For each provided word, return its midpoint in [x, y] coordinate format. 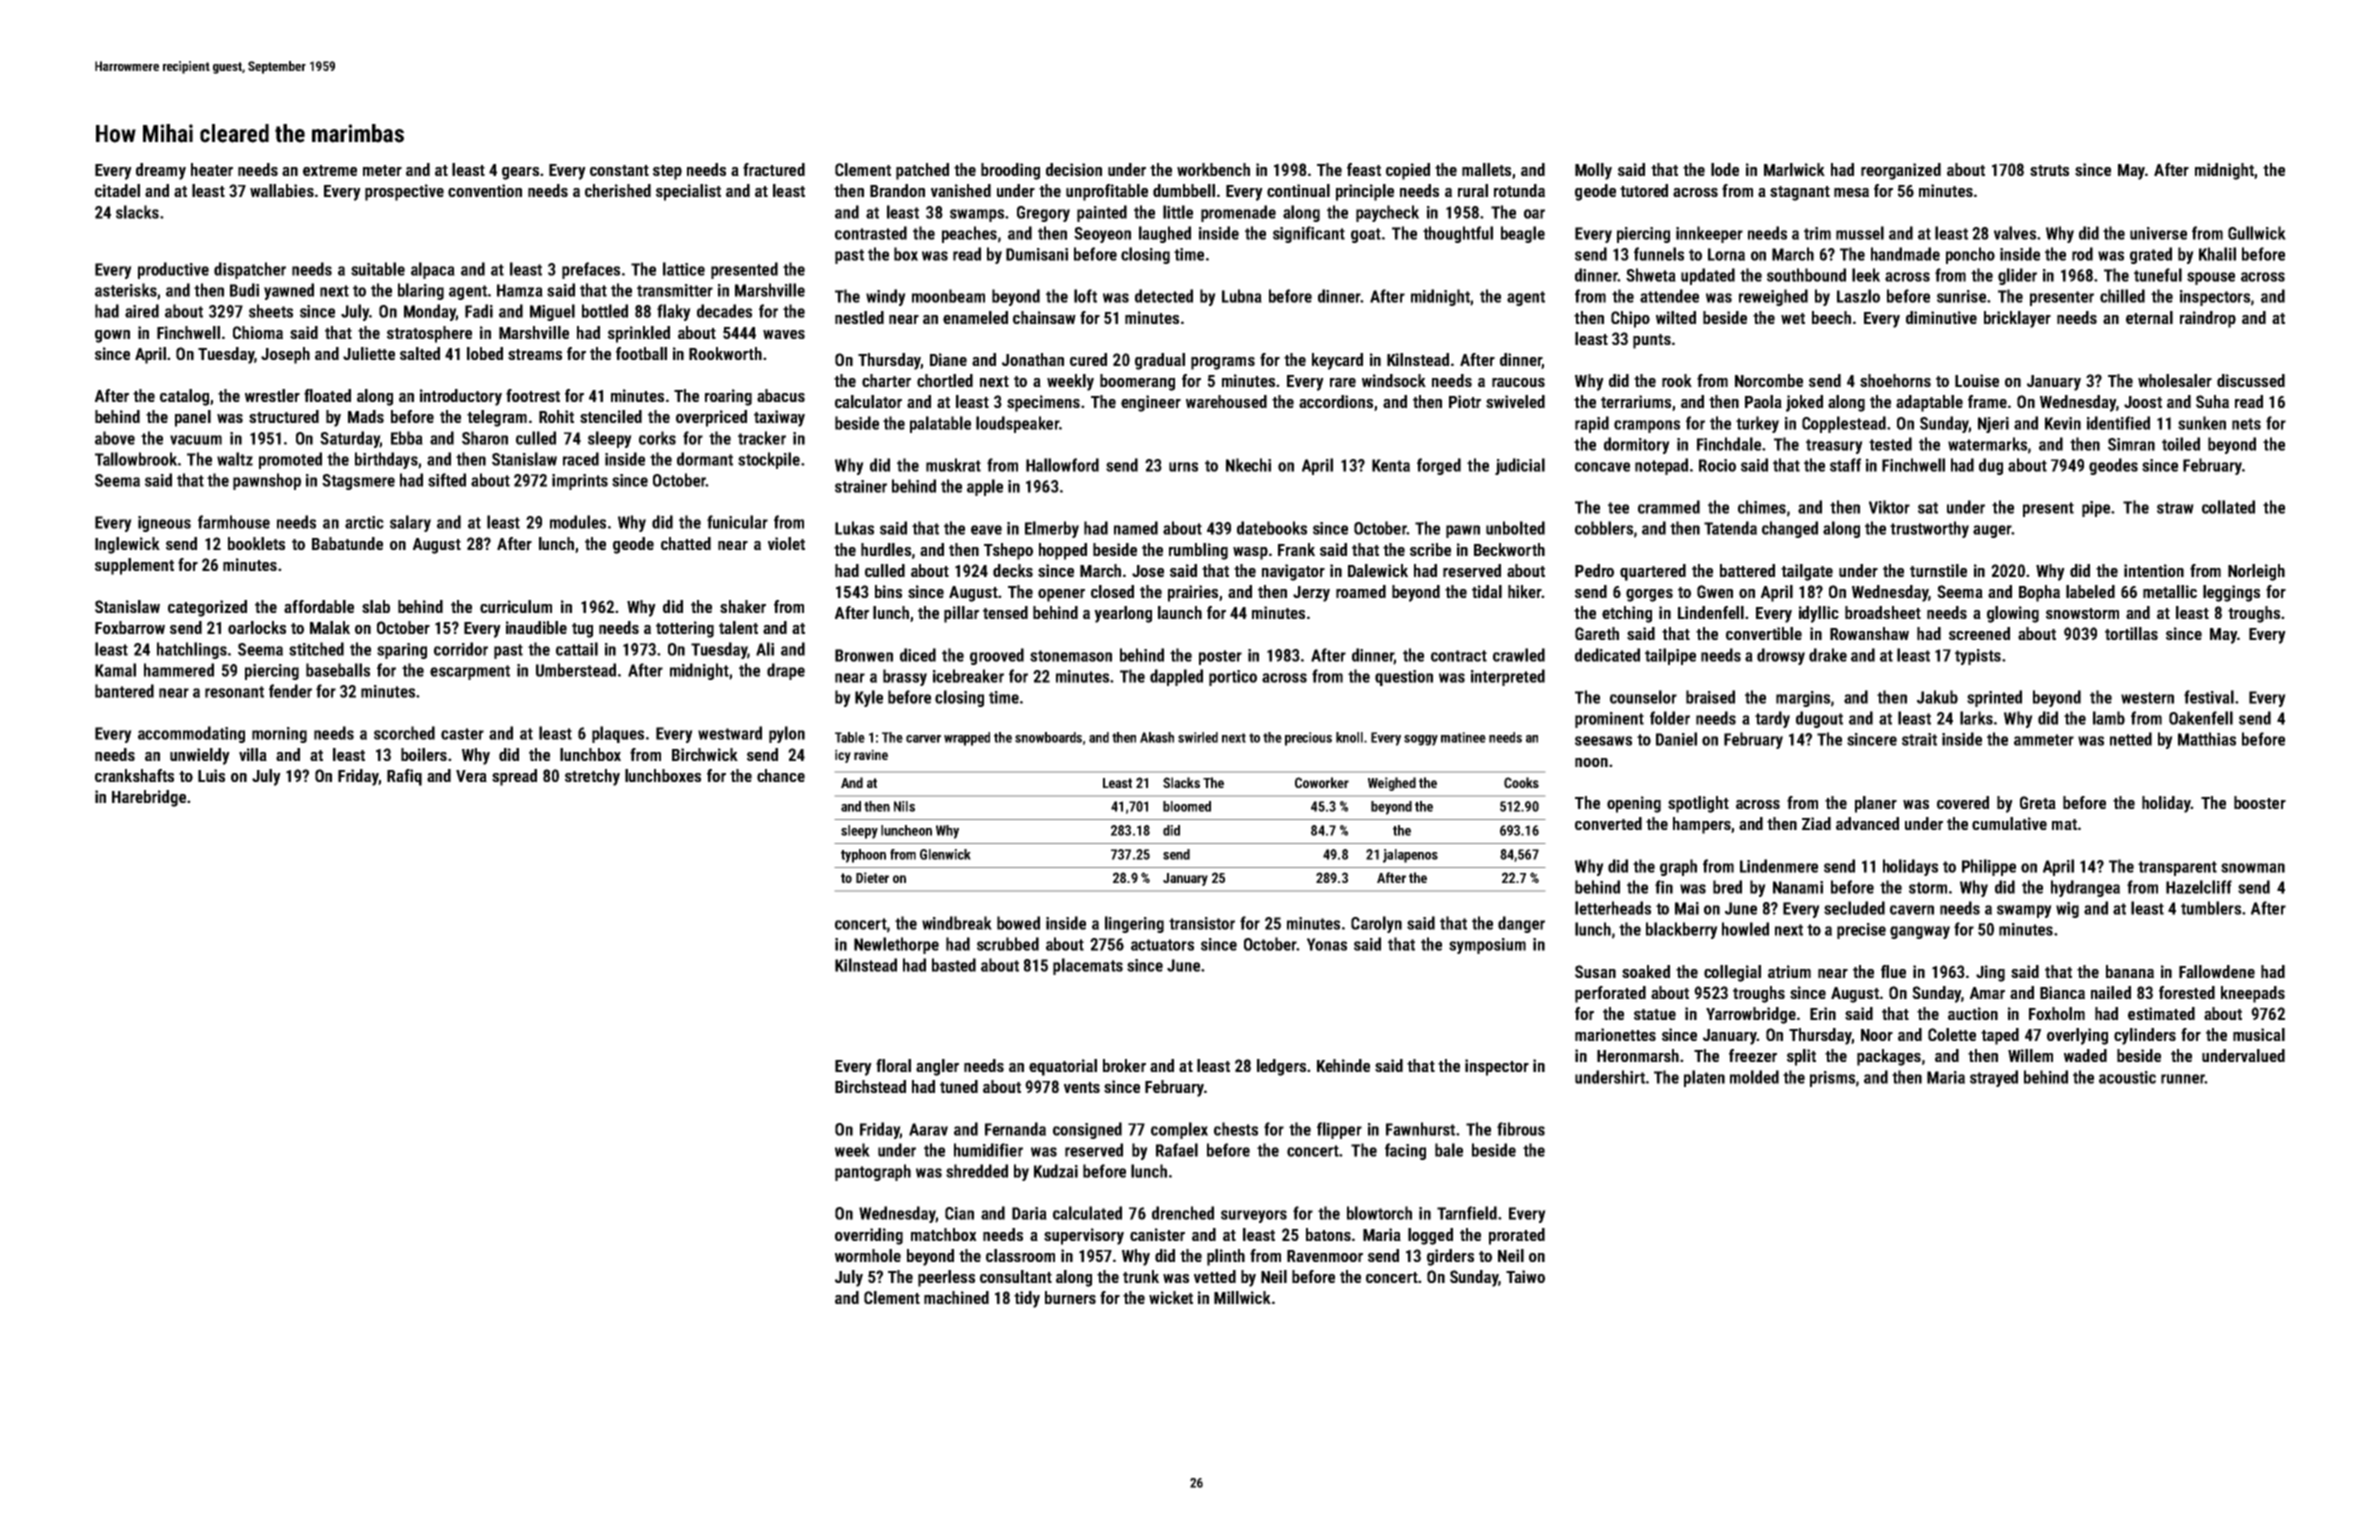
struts [2049, 170]
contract [1459, 656]
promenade [1238, 213]
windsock [1394, 380]
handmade [1905, 254]
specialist [688, 192]
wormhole [868, 1255]
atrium [1789, 971]
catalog [184, 397]
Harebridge [149, 798]
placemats [1088, 966]
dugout [1819, 719]
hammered [179, 670]
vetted [1215, 1276]
